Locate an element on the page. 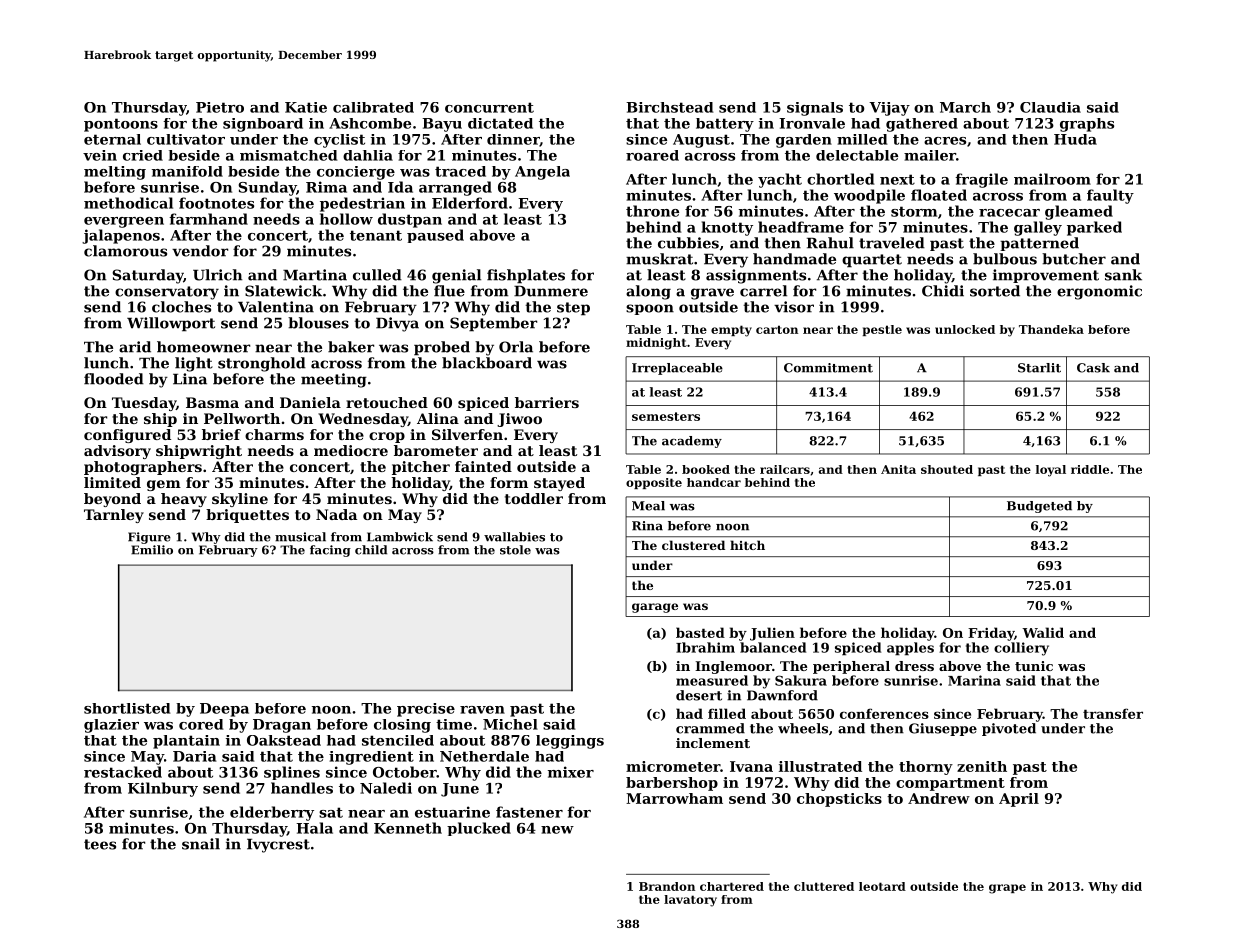  Rima is located at coordinates (326, 187).
